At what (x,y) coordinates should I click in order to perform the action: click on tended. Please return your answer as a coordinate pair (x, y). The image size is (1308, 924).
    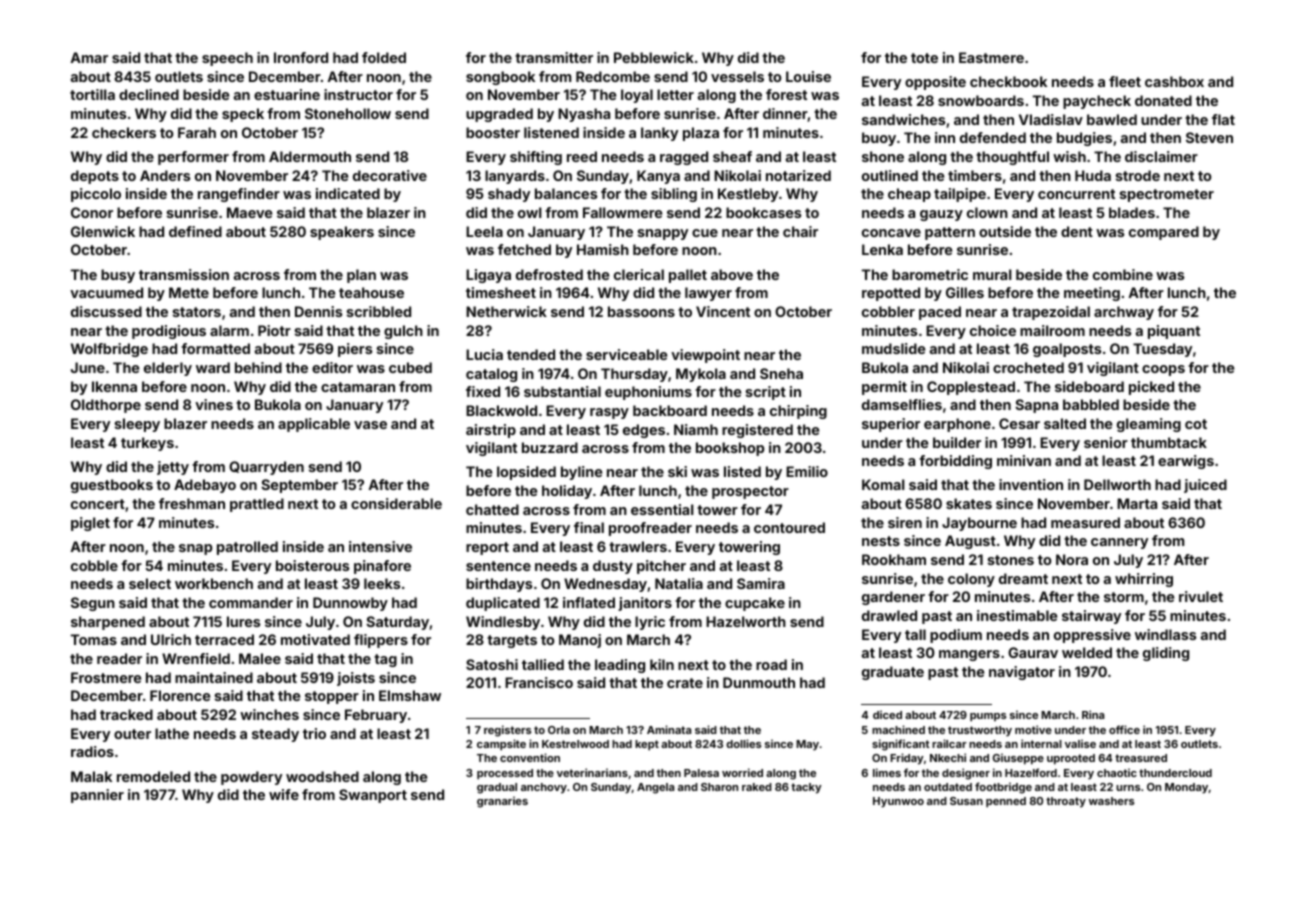
    Looking at the image, I should click on (531, 354).
